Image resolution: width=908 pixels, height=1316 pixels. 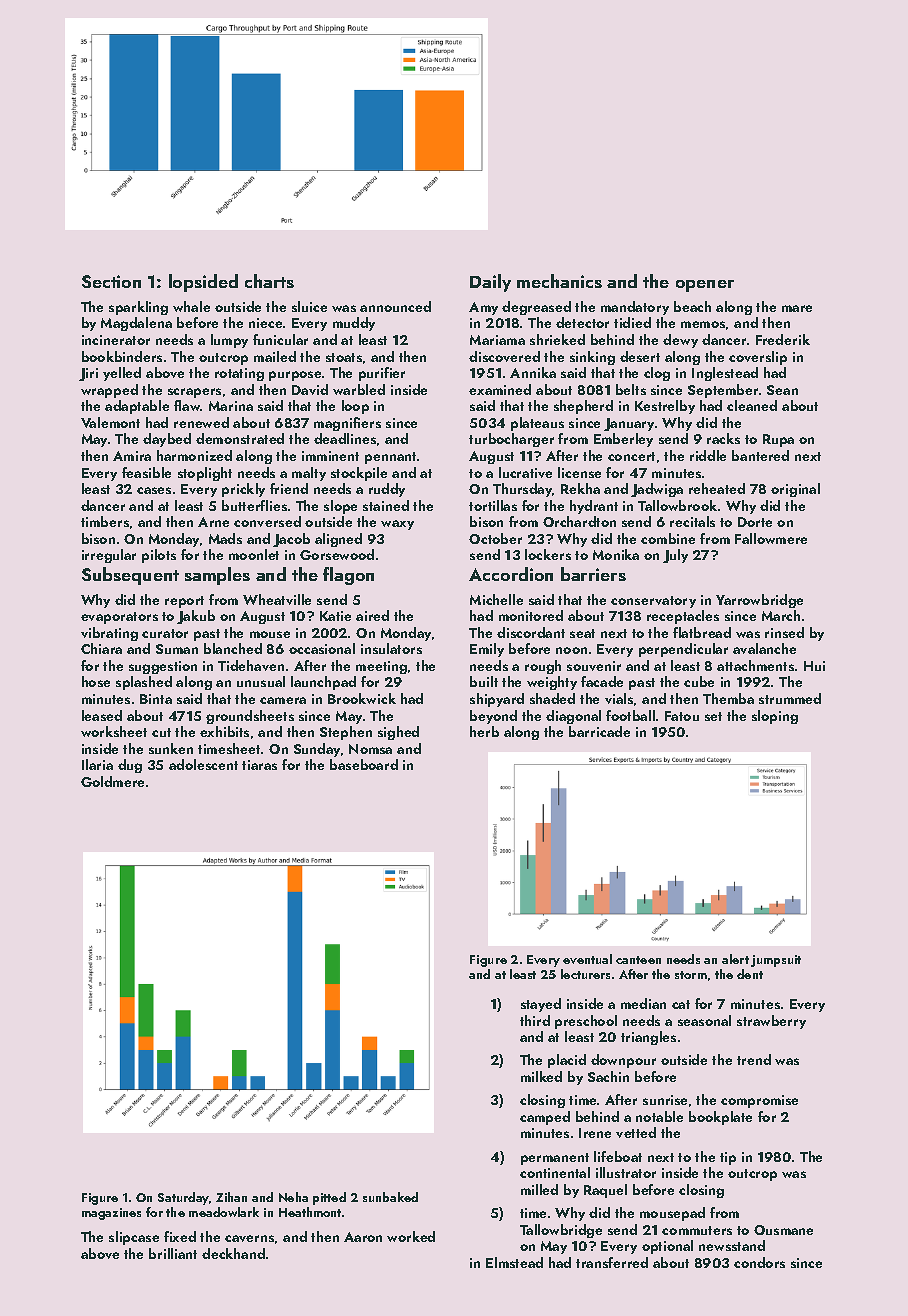 I want to click on Aaron, so click(x=363, y=1237).
